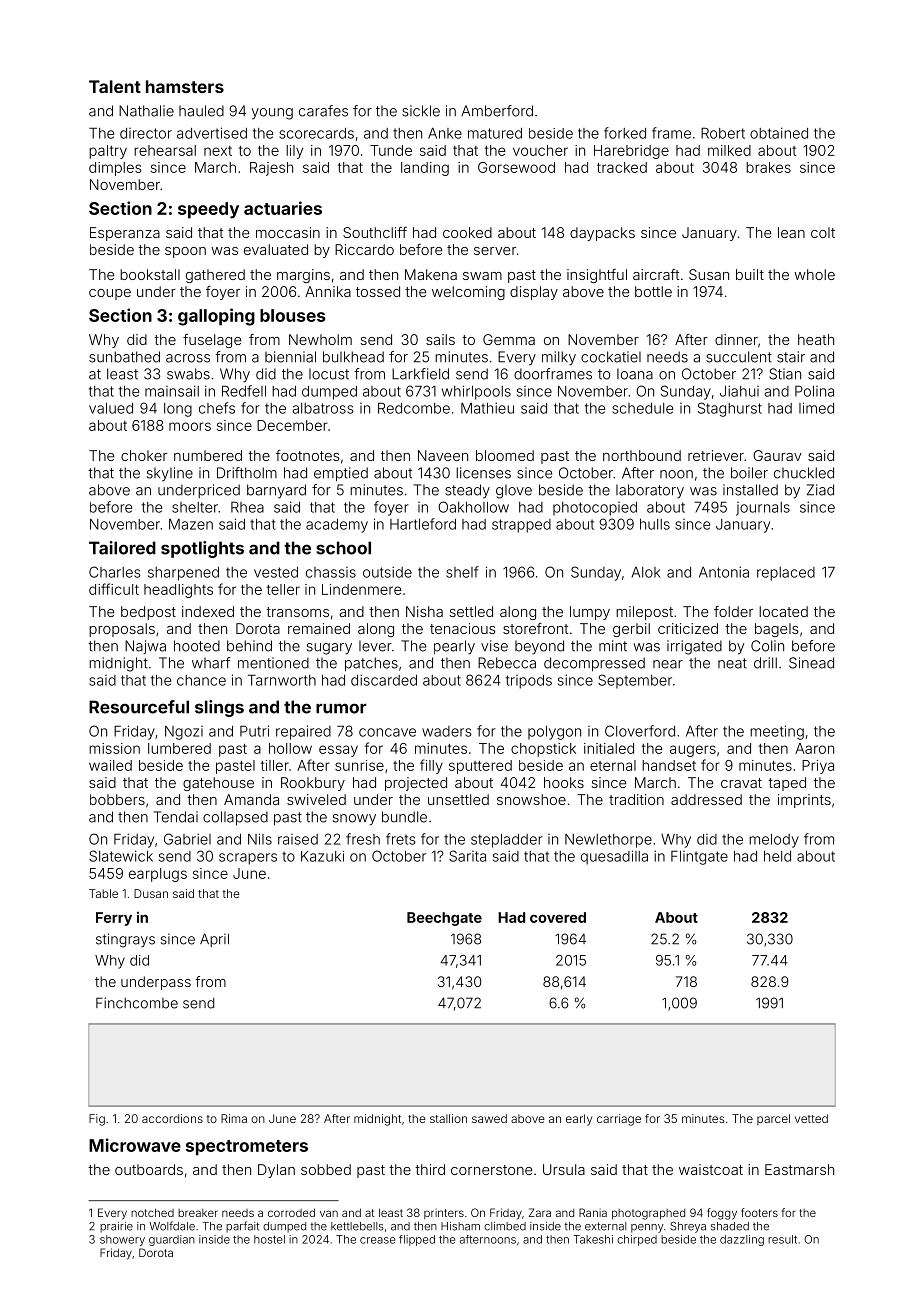 This page has width=924, height=1308. I want to click on tossed, so click(378, 291).
